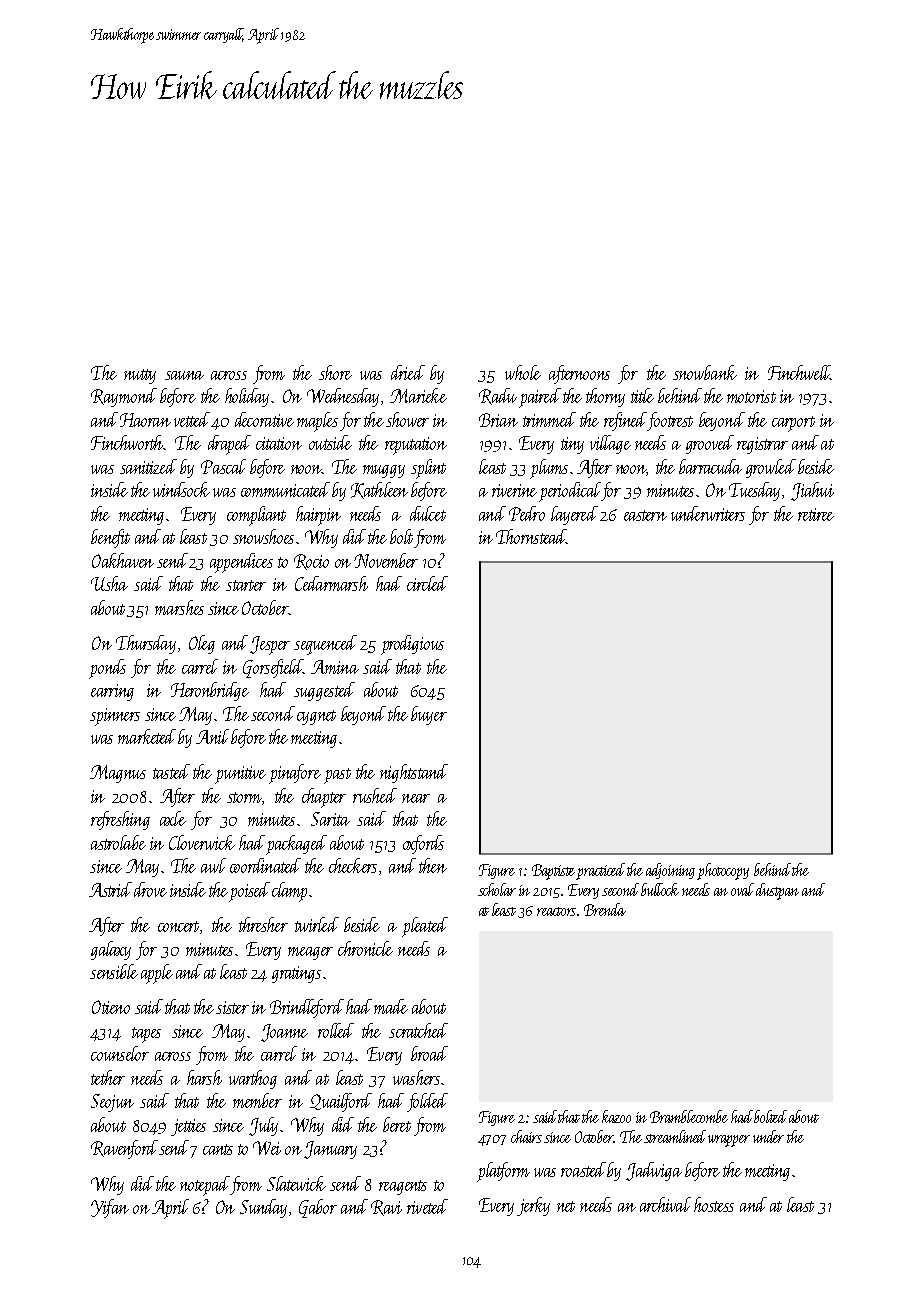  I want to click on Finchwell, so click(799, 372).
